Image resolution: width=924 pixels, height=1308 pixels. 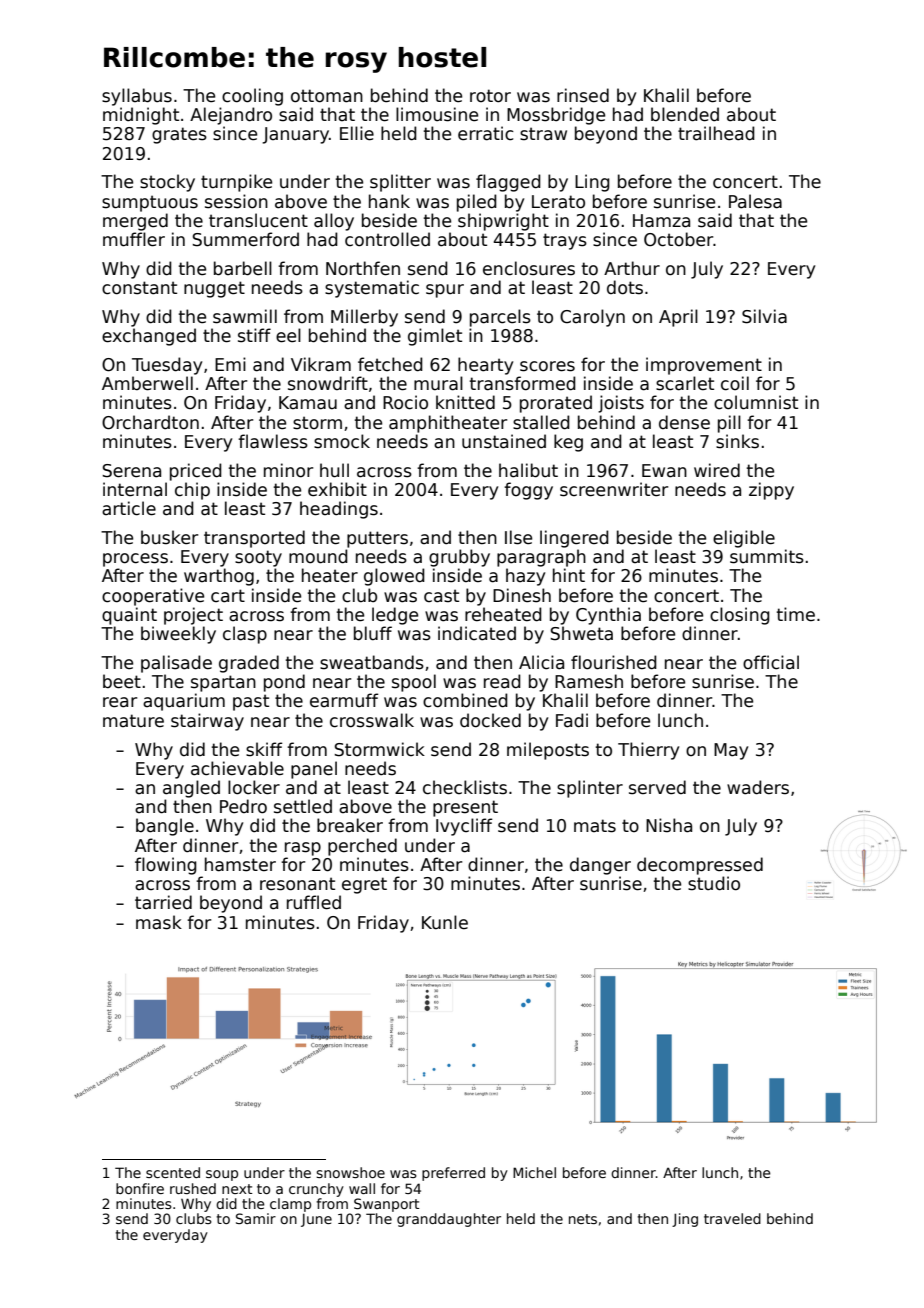 I want to click on zippy, so click(x=771, y=491).
